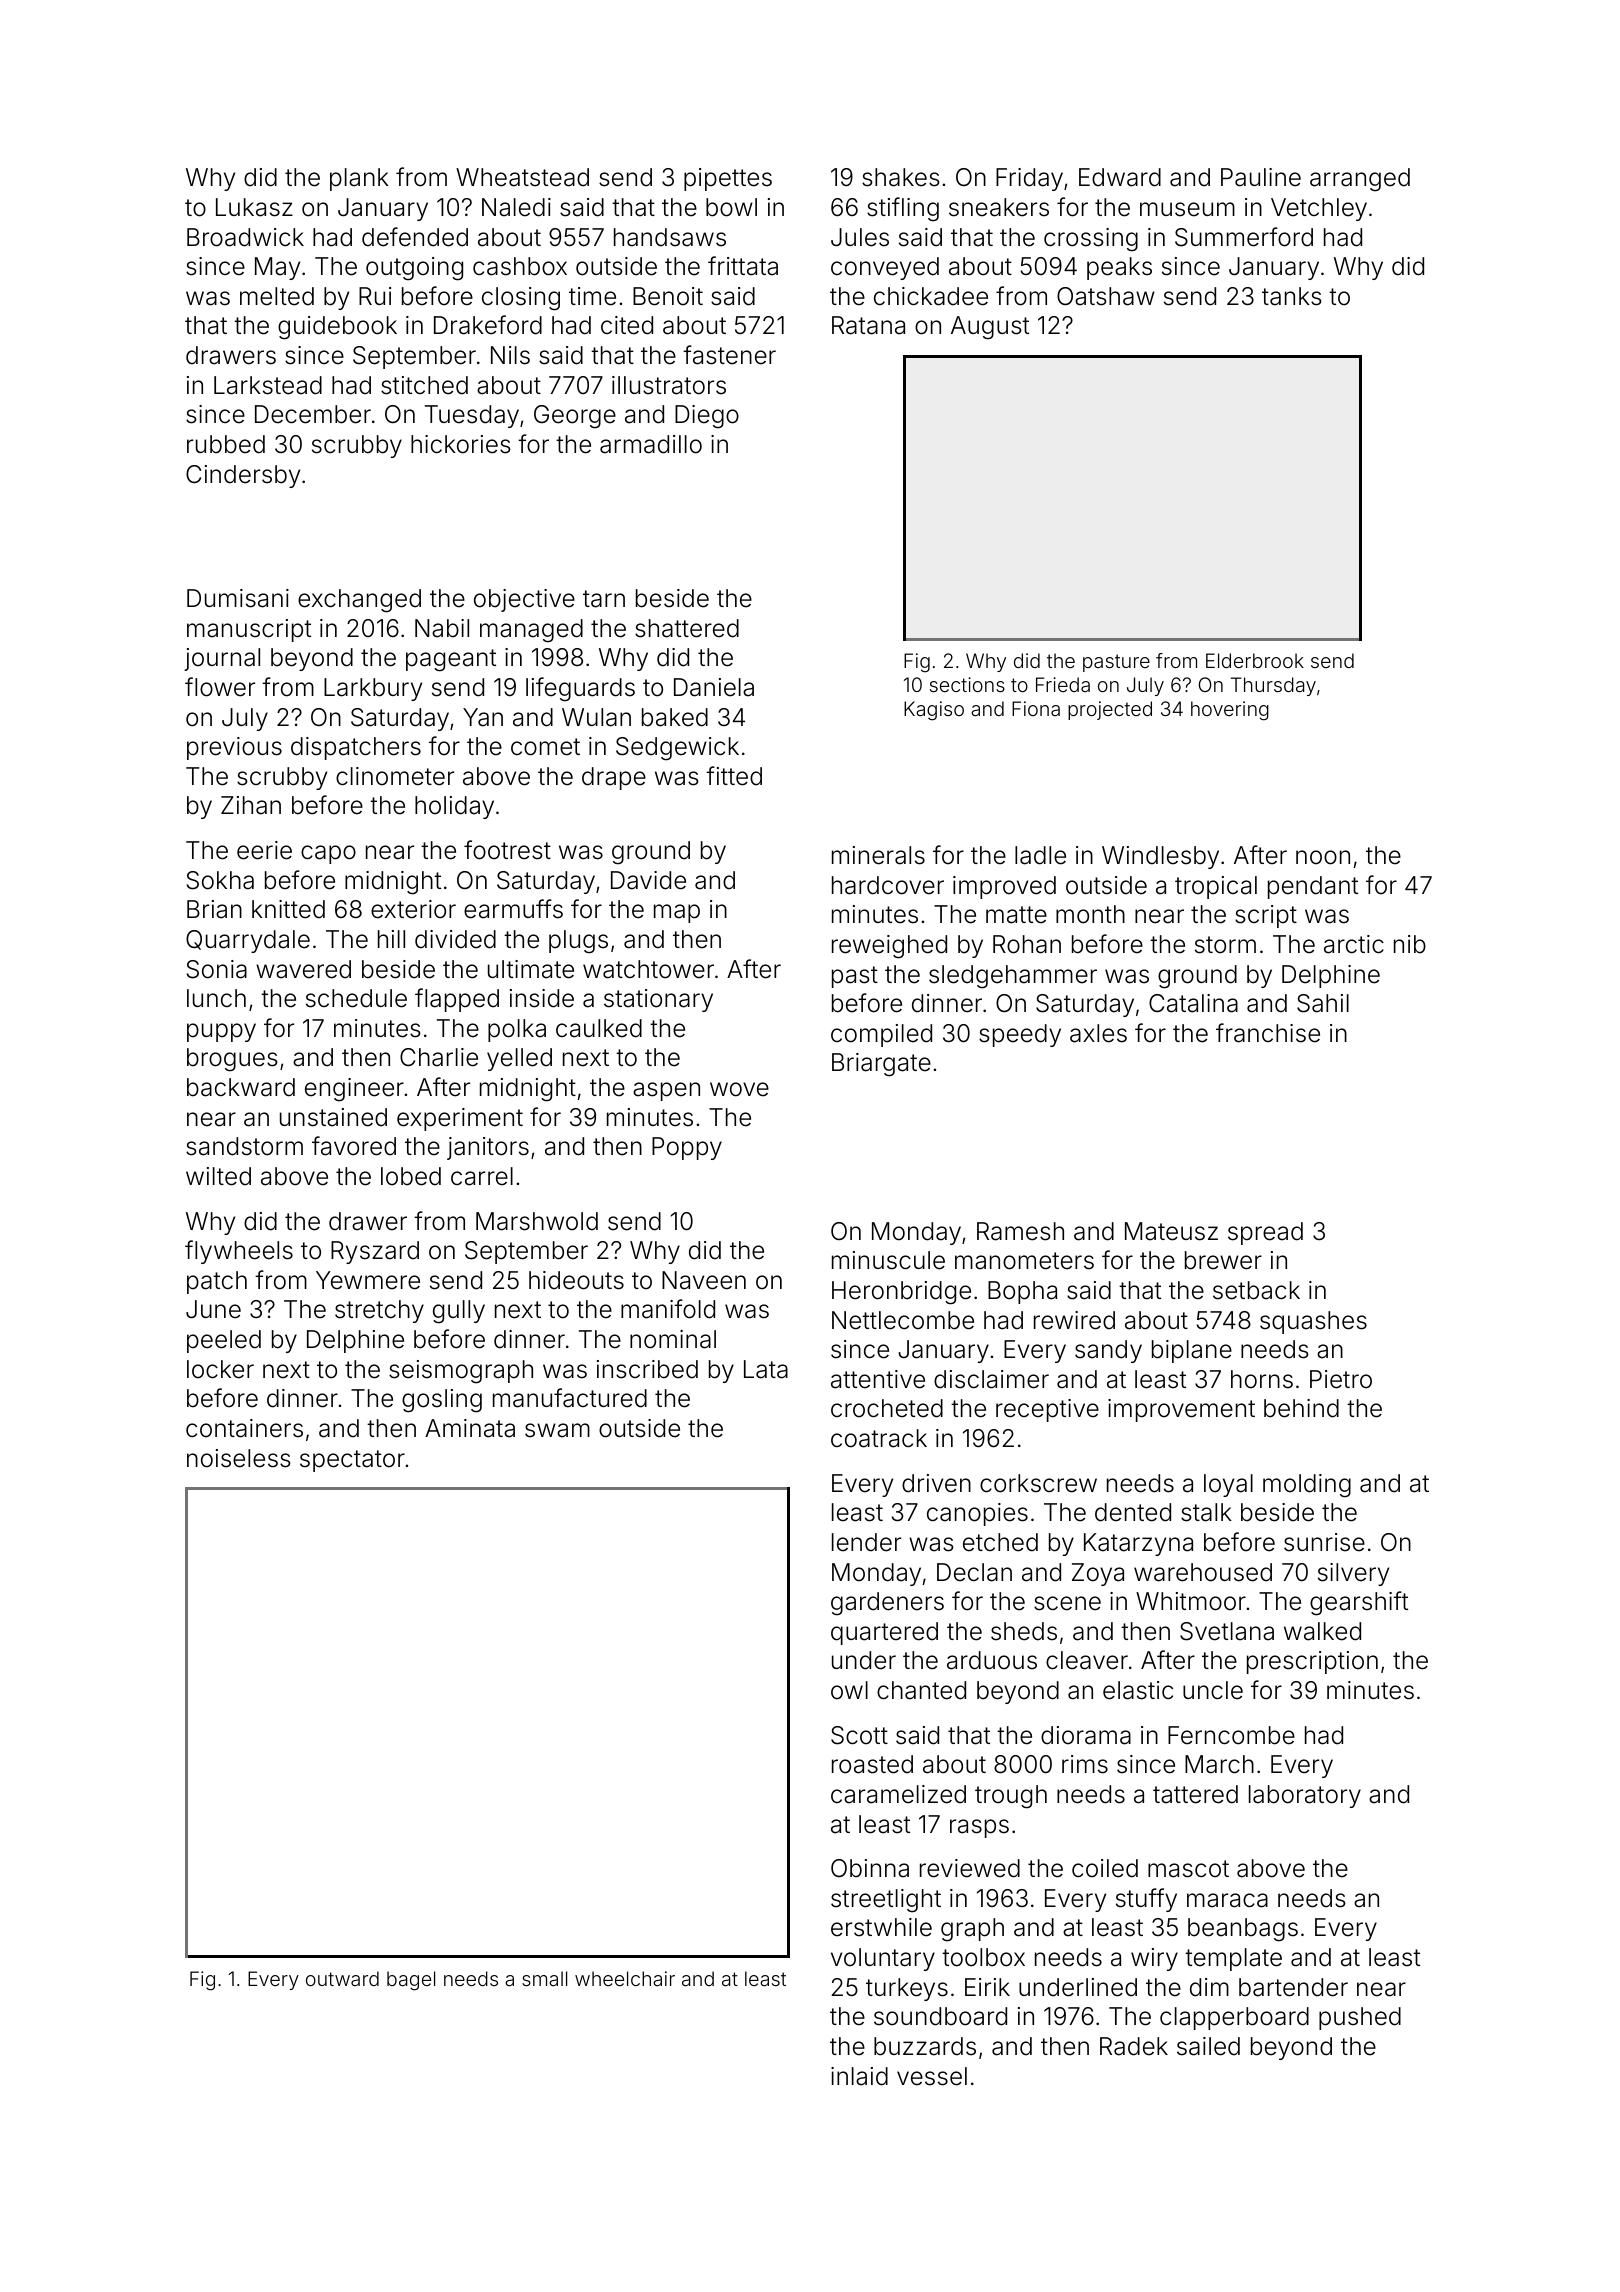 The height and width of the screenshot is (2292, 1620). Describe the element at coordinates (342, 1978) in the screenshot. I see `outward` at that location.
